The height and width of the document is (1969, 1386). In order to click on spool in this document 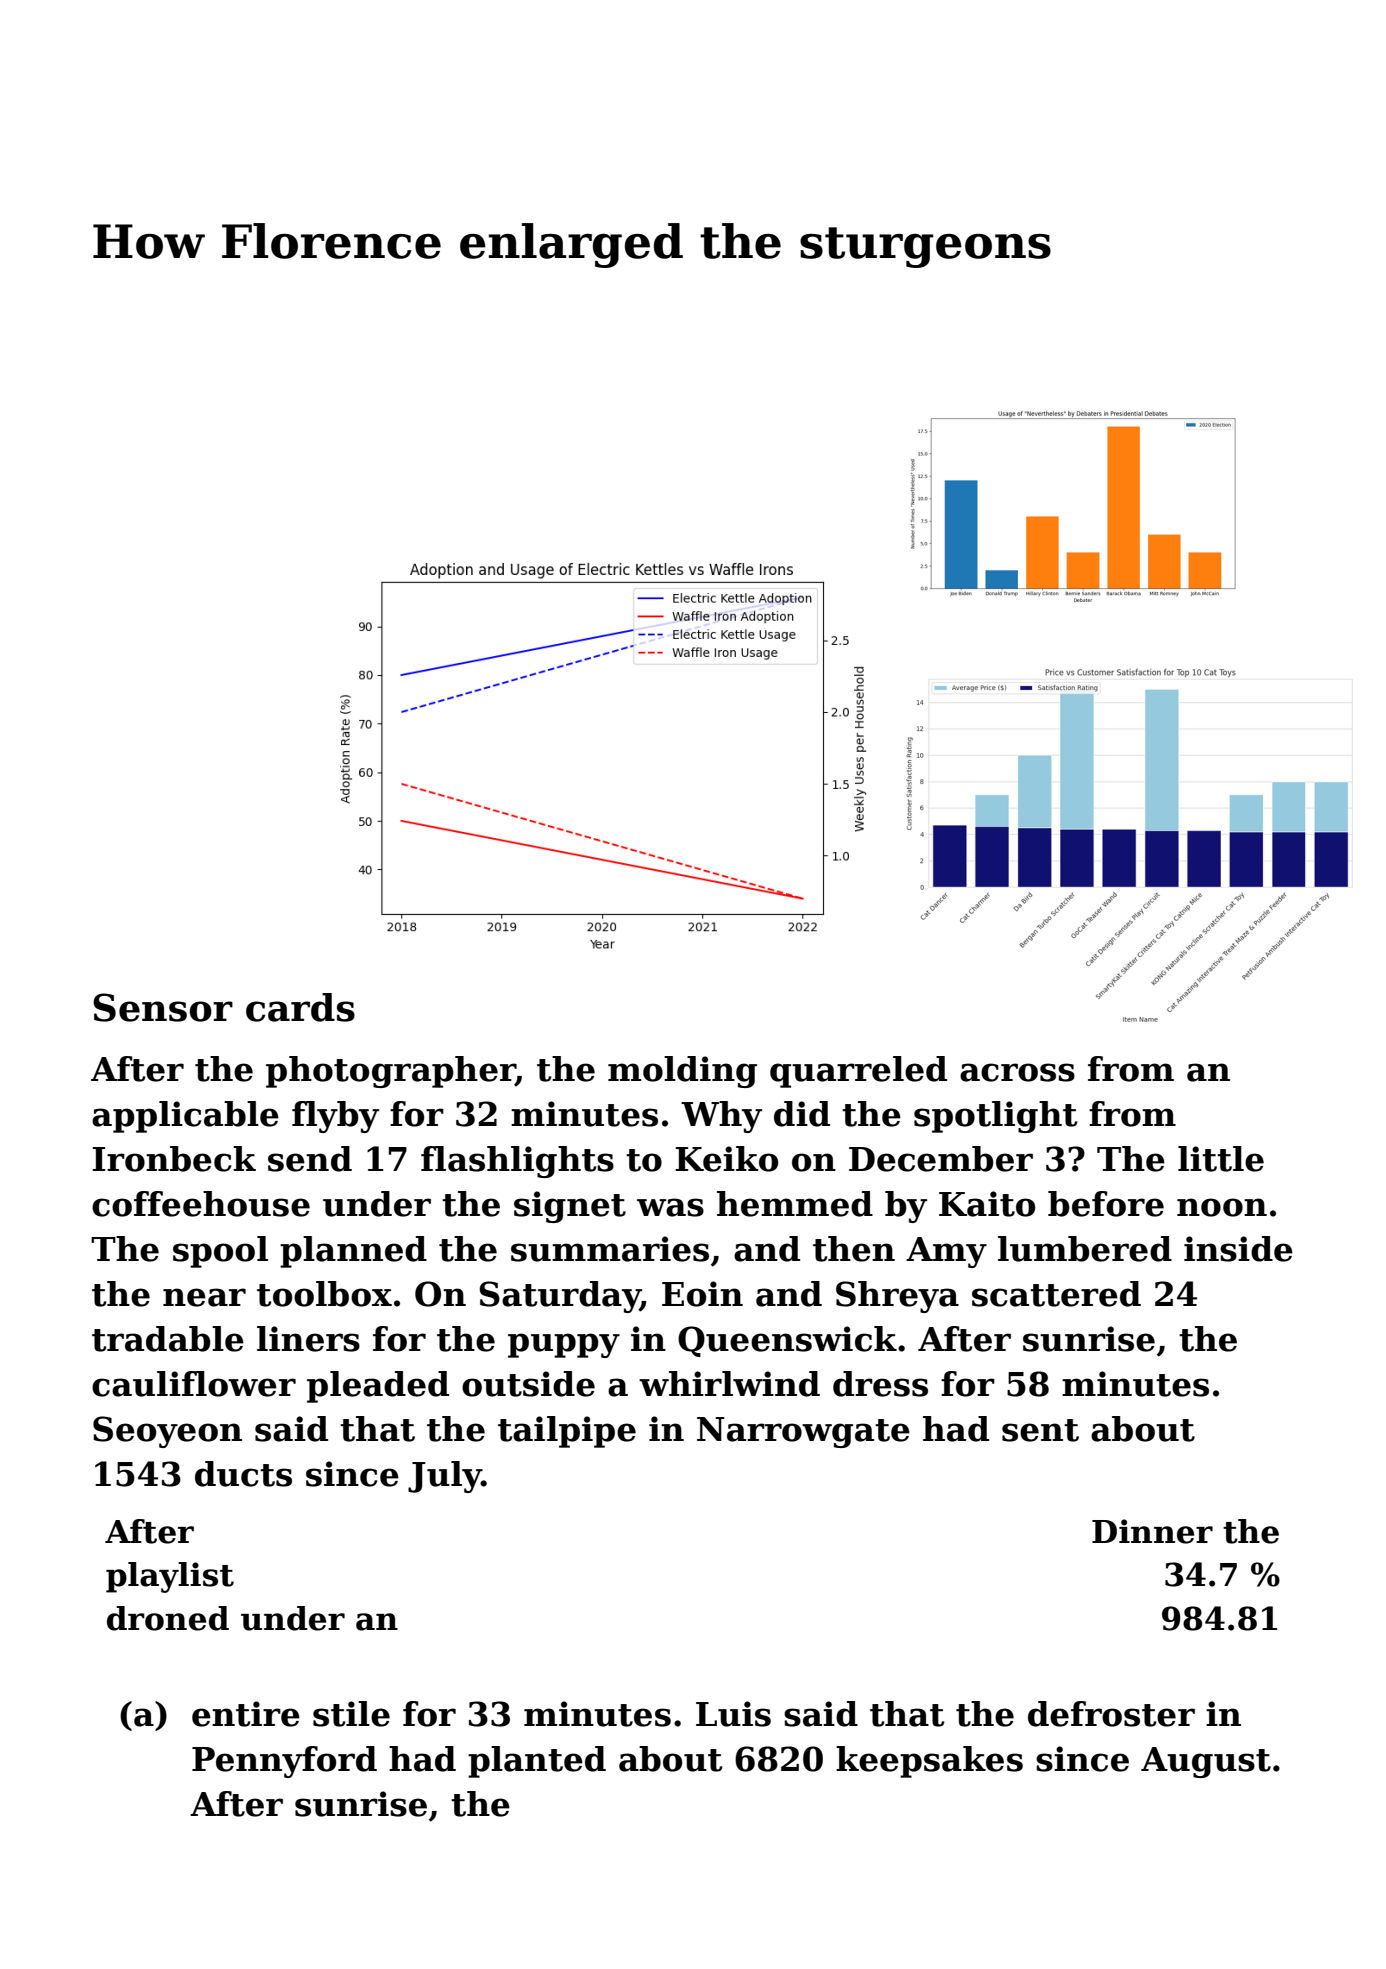, I will do `click(220, 1252)`.
